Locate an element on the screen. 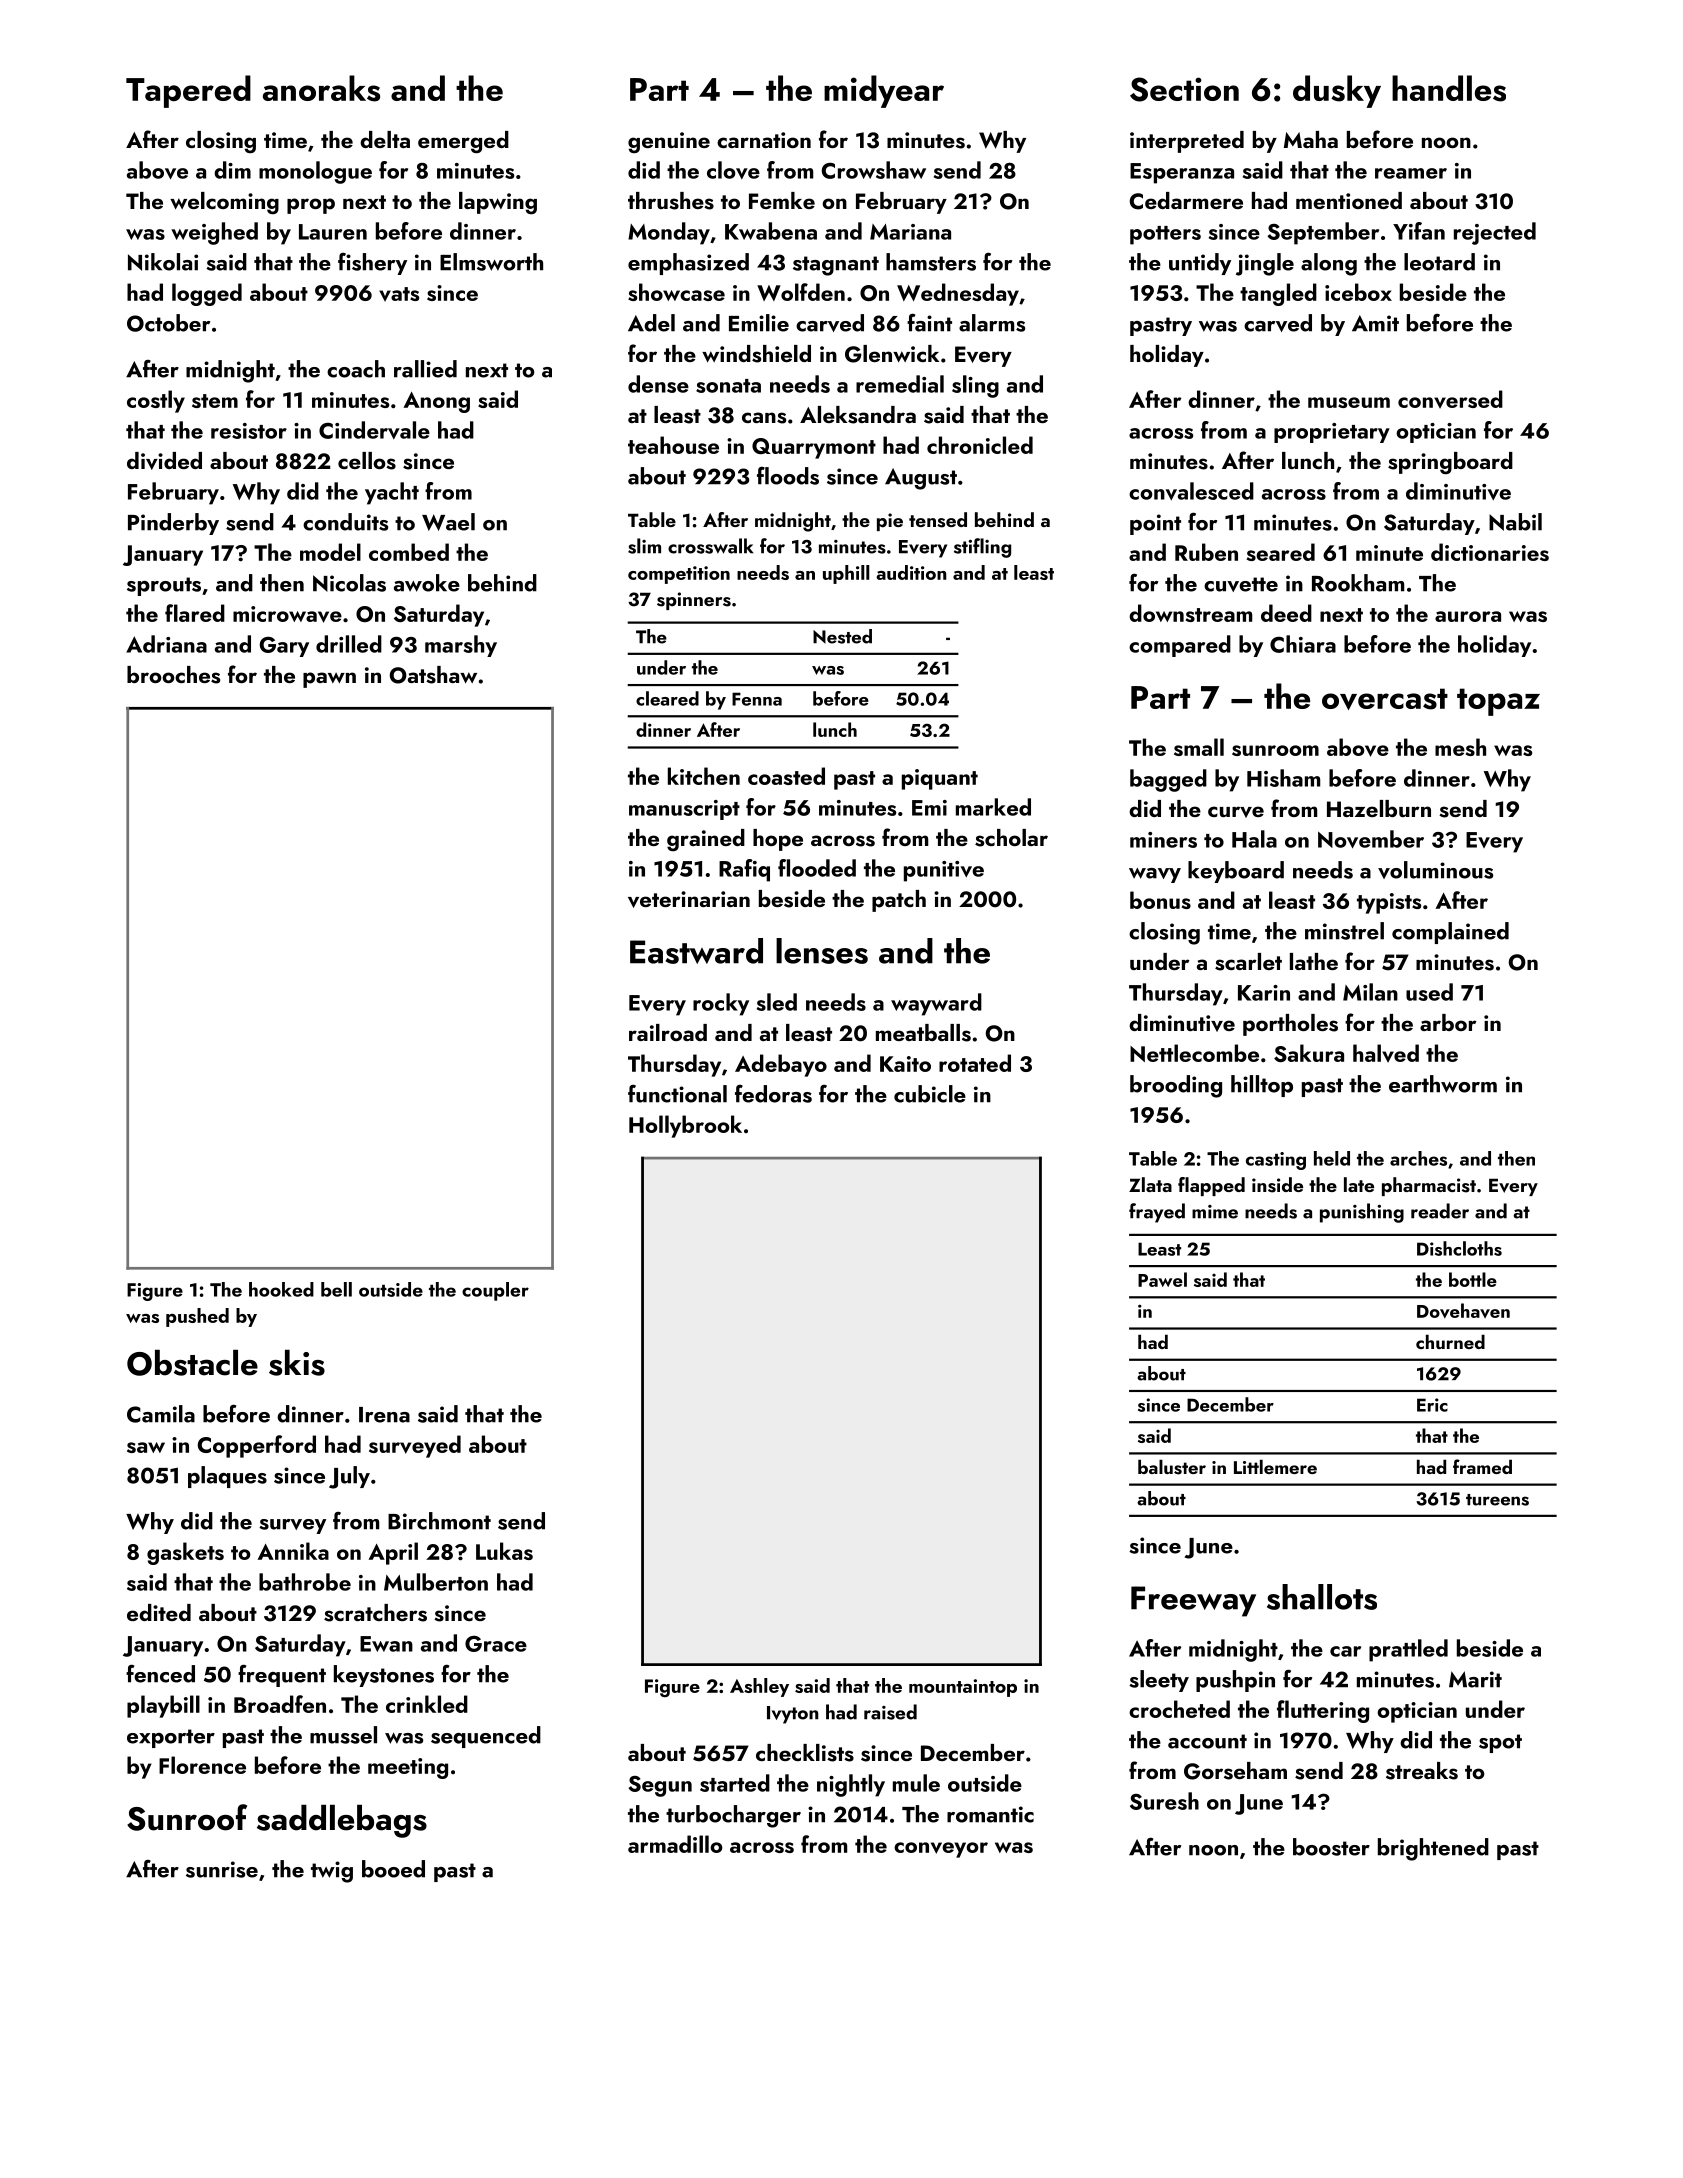  patch is located at coordinates (899, 901).
